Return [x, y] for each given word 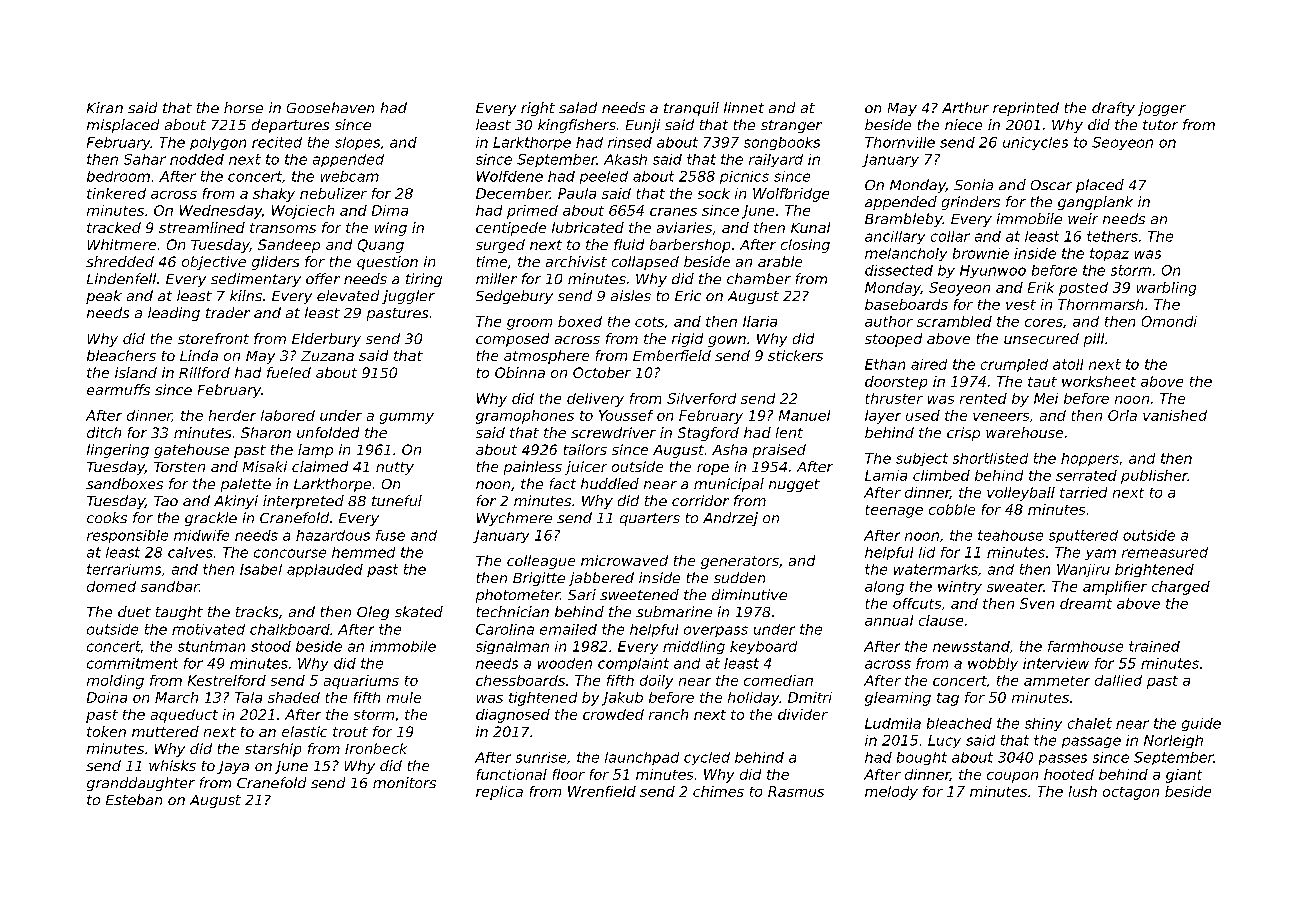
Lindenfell [121, 278]
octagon [1131, 793]
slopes [357, 143]
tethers [1112, 236]
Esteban [134, 799]
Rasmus [796, 791]
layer [883, 417]
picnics [744, 177]
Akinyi [236, 502]
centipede [511, 229]
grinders [971, 203]
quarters [650, 519]
